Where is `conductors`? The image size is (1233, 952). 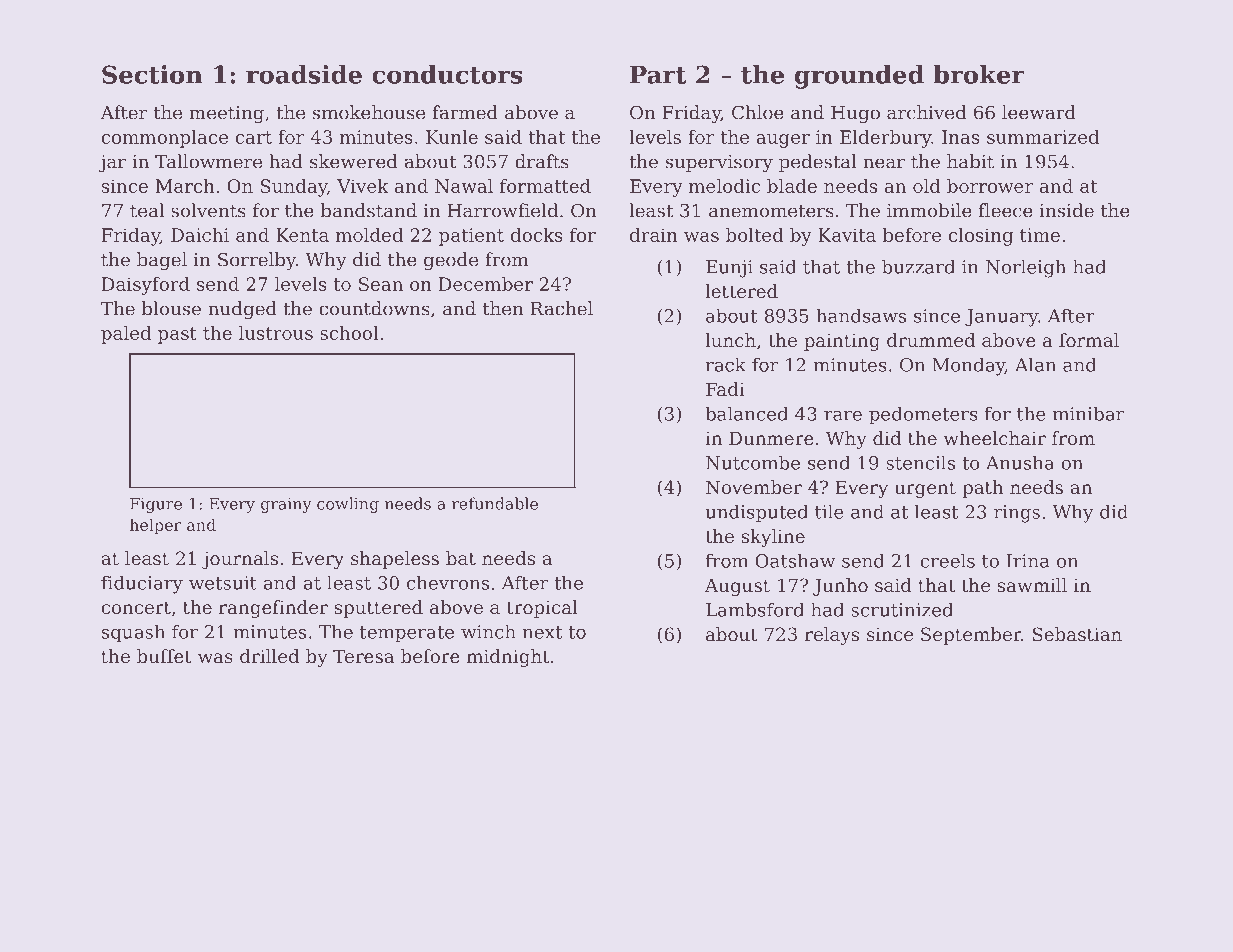
conductors is located at coordinates (447, 74).
